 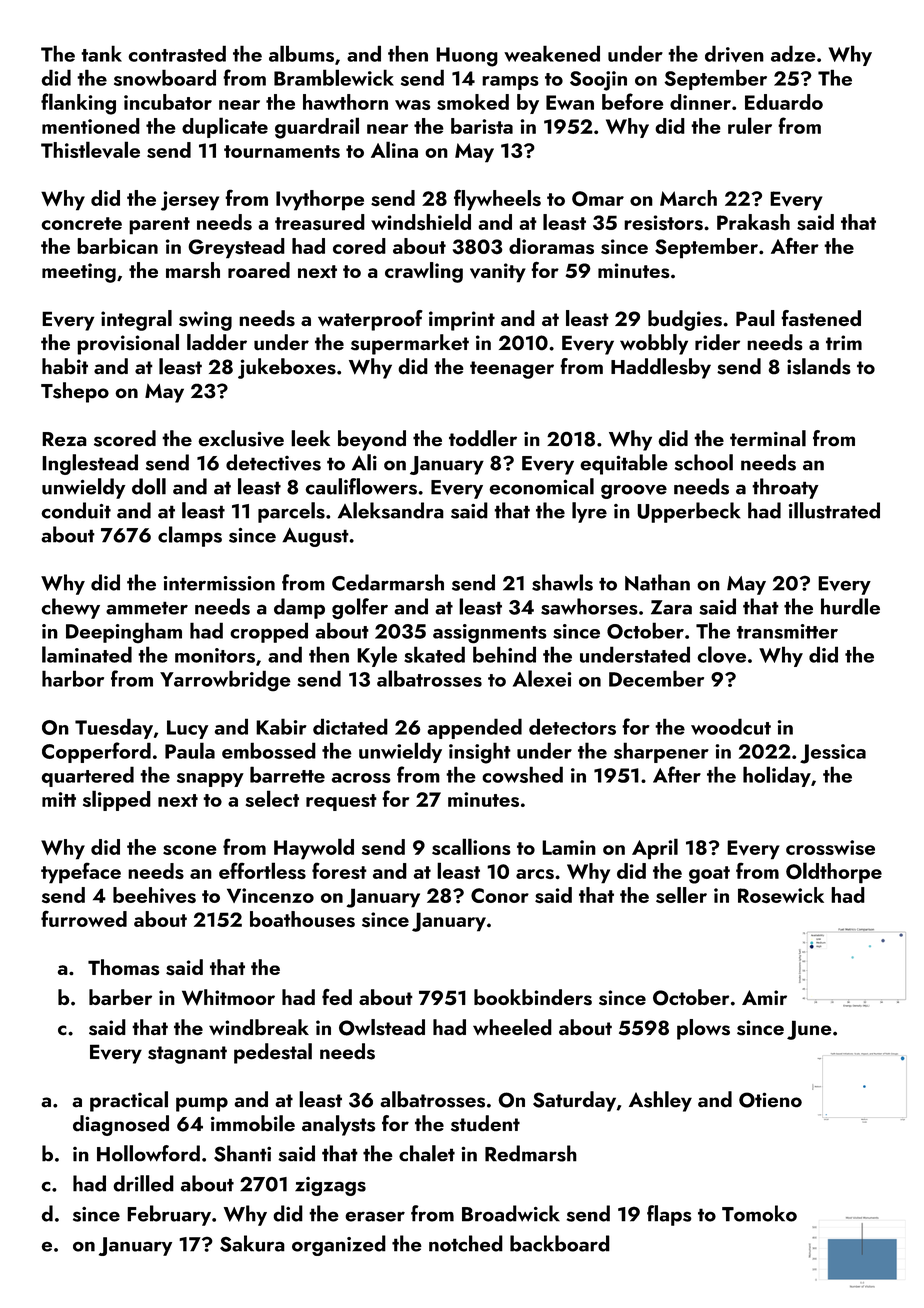 I want to click on backboard, so click(x=560, y=1243).
